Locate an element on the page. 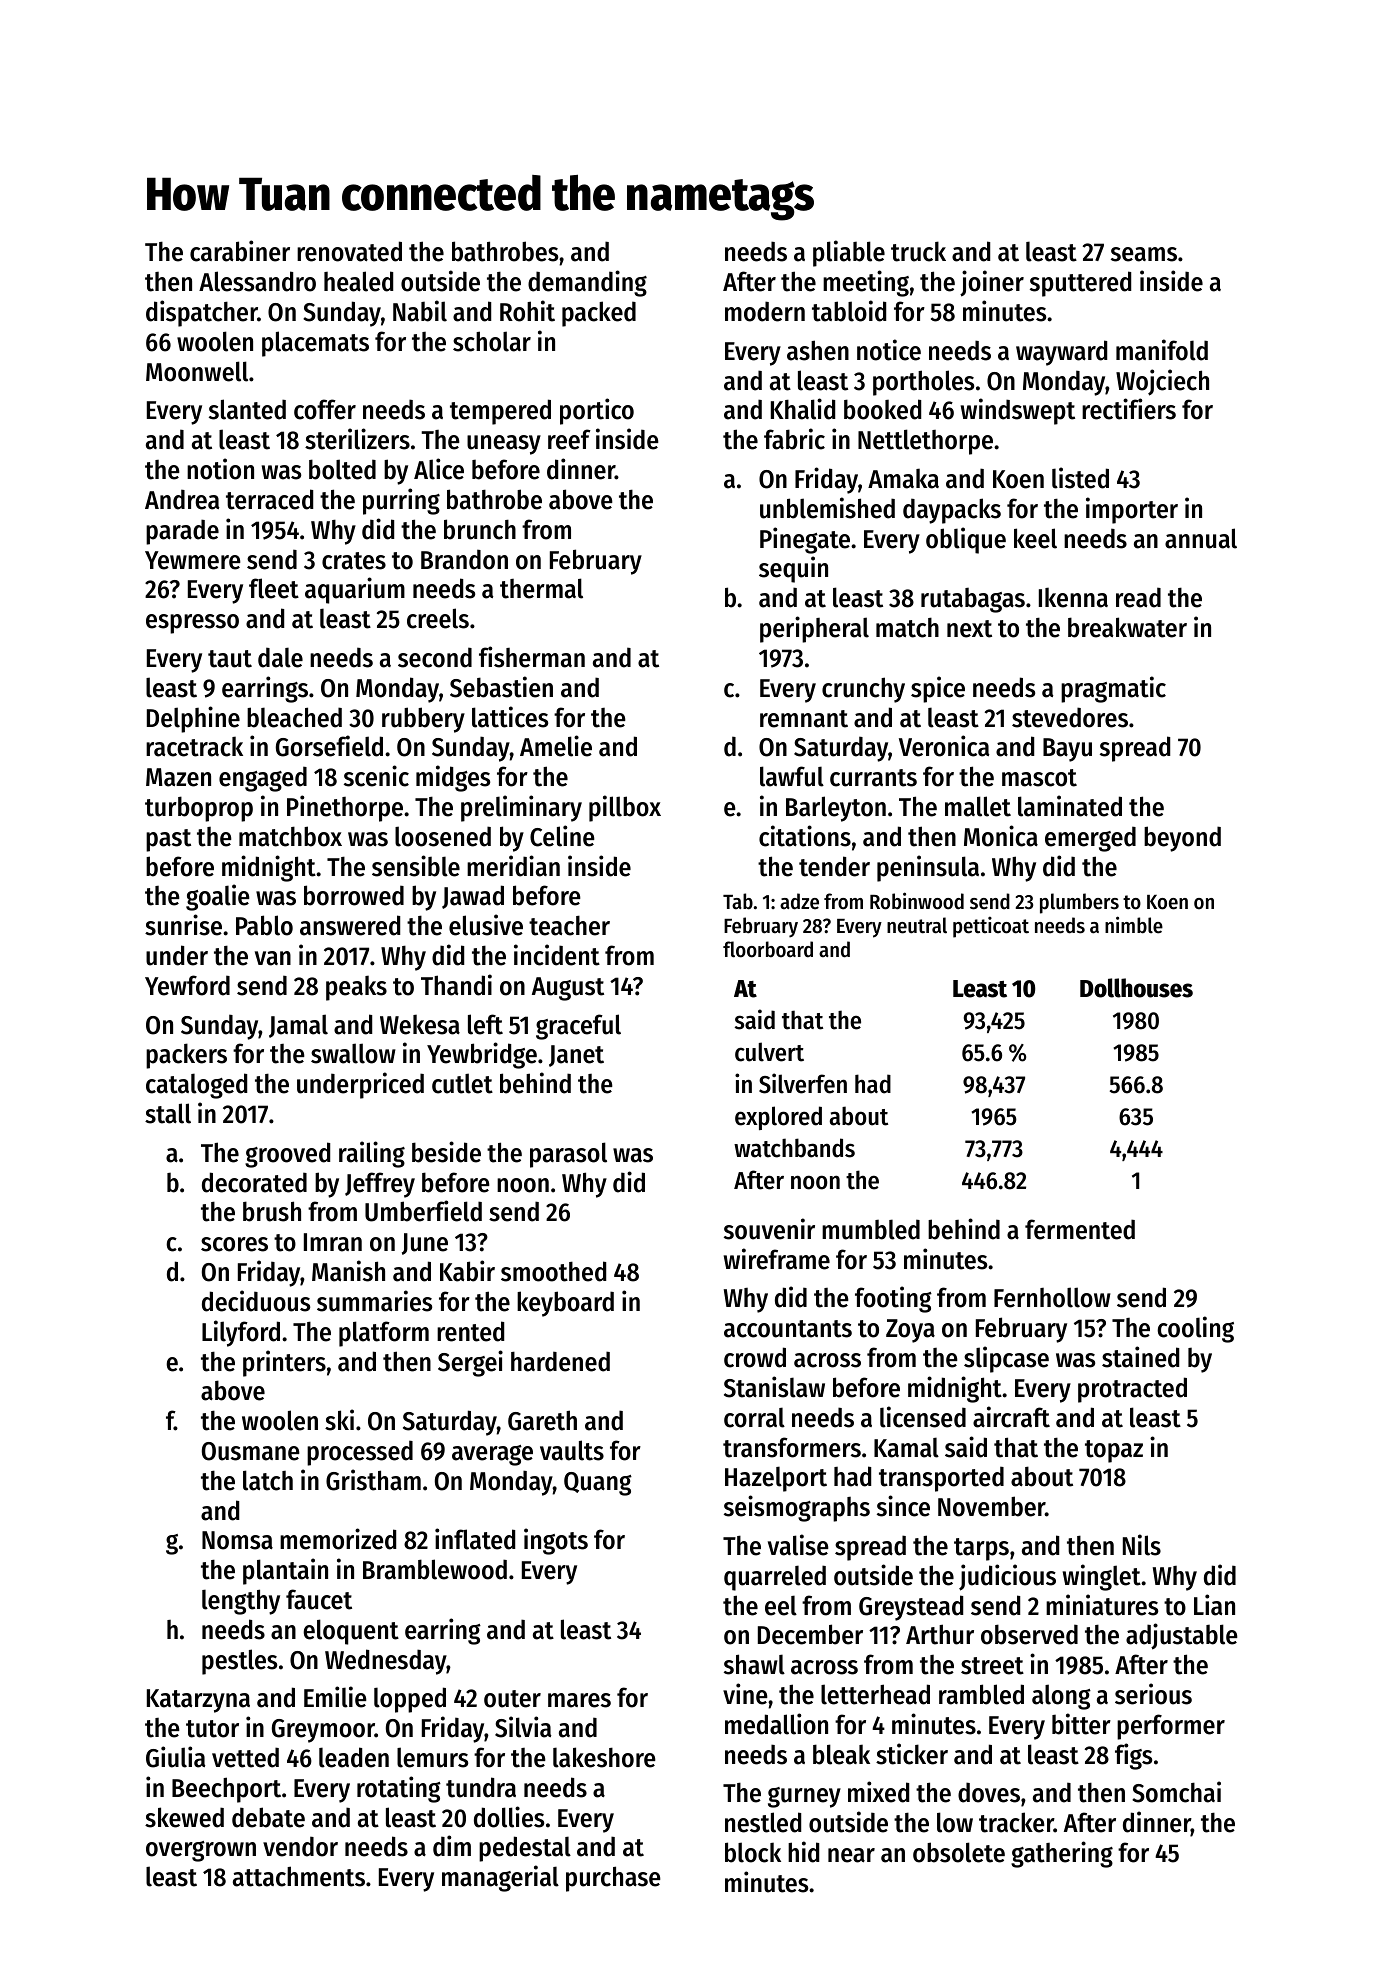  block is located at coordinates (753, 1852).
